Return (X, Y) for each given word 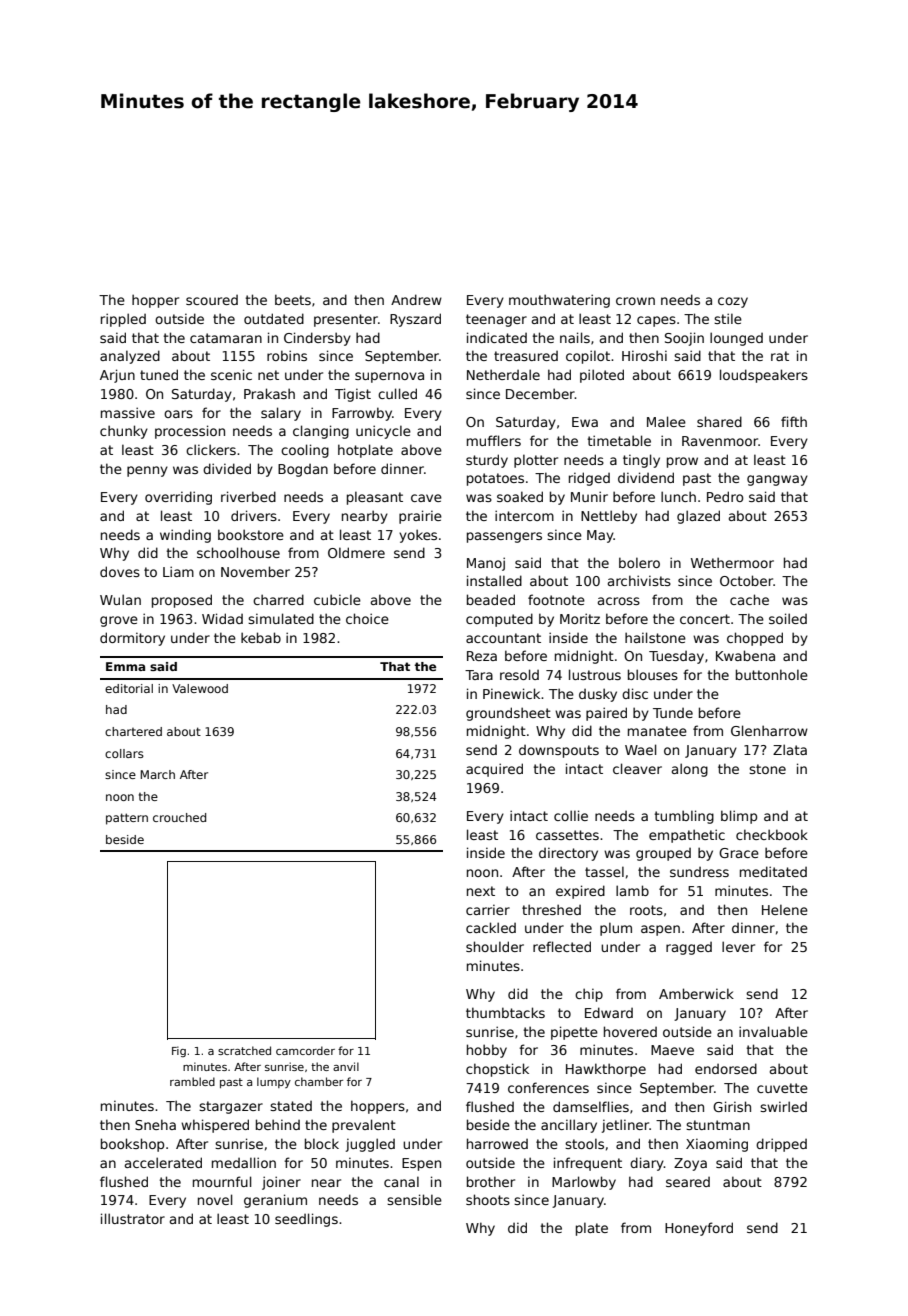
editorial (129, 688)
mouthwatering (559, 301)
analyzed (130, 357)
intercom (524, 515)
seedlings (306, 1220)
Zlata (790, 749)
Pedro (725, 496)
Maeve (672, 1050)
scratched (244, 1050)
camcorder (305, 1050)
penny (147, 471)
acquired (494, 770)
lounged (736, 339)
